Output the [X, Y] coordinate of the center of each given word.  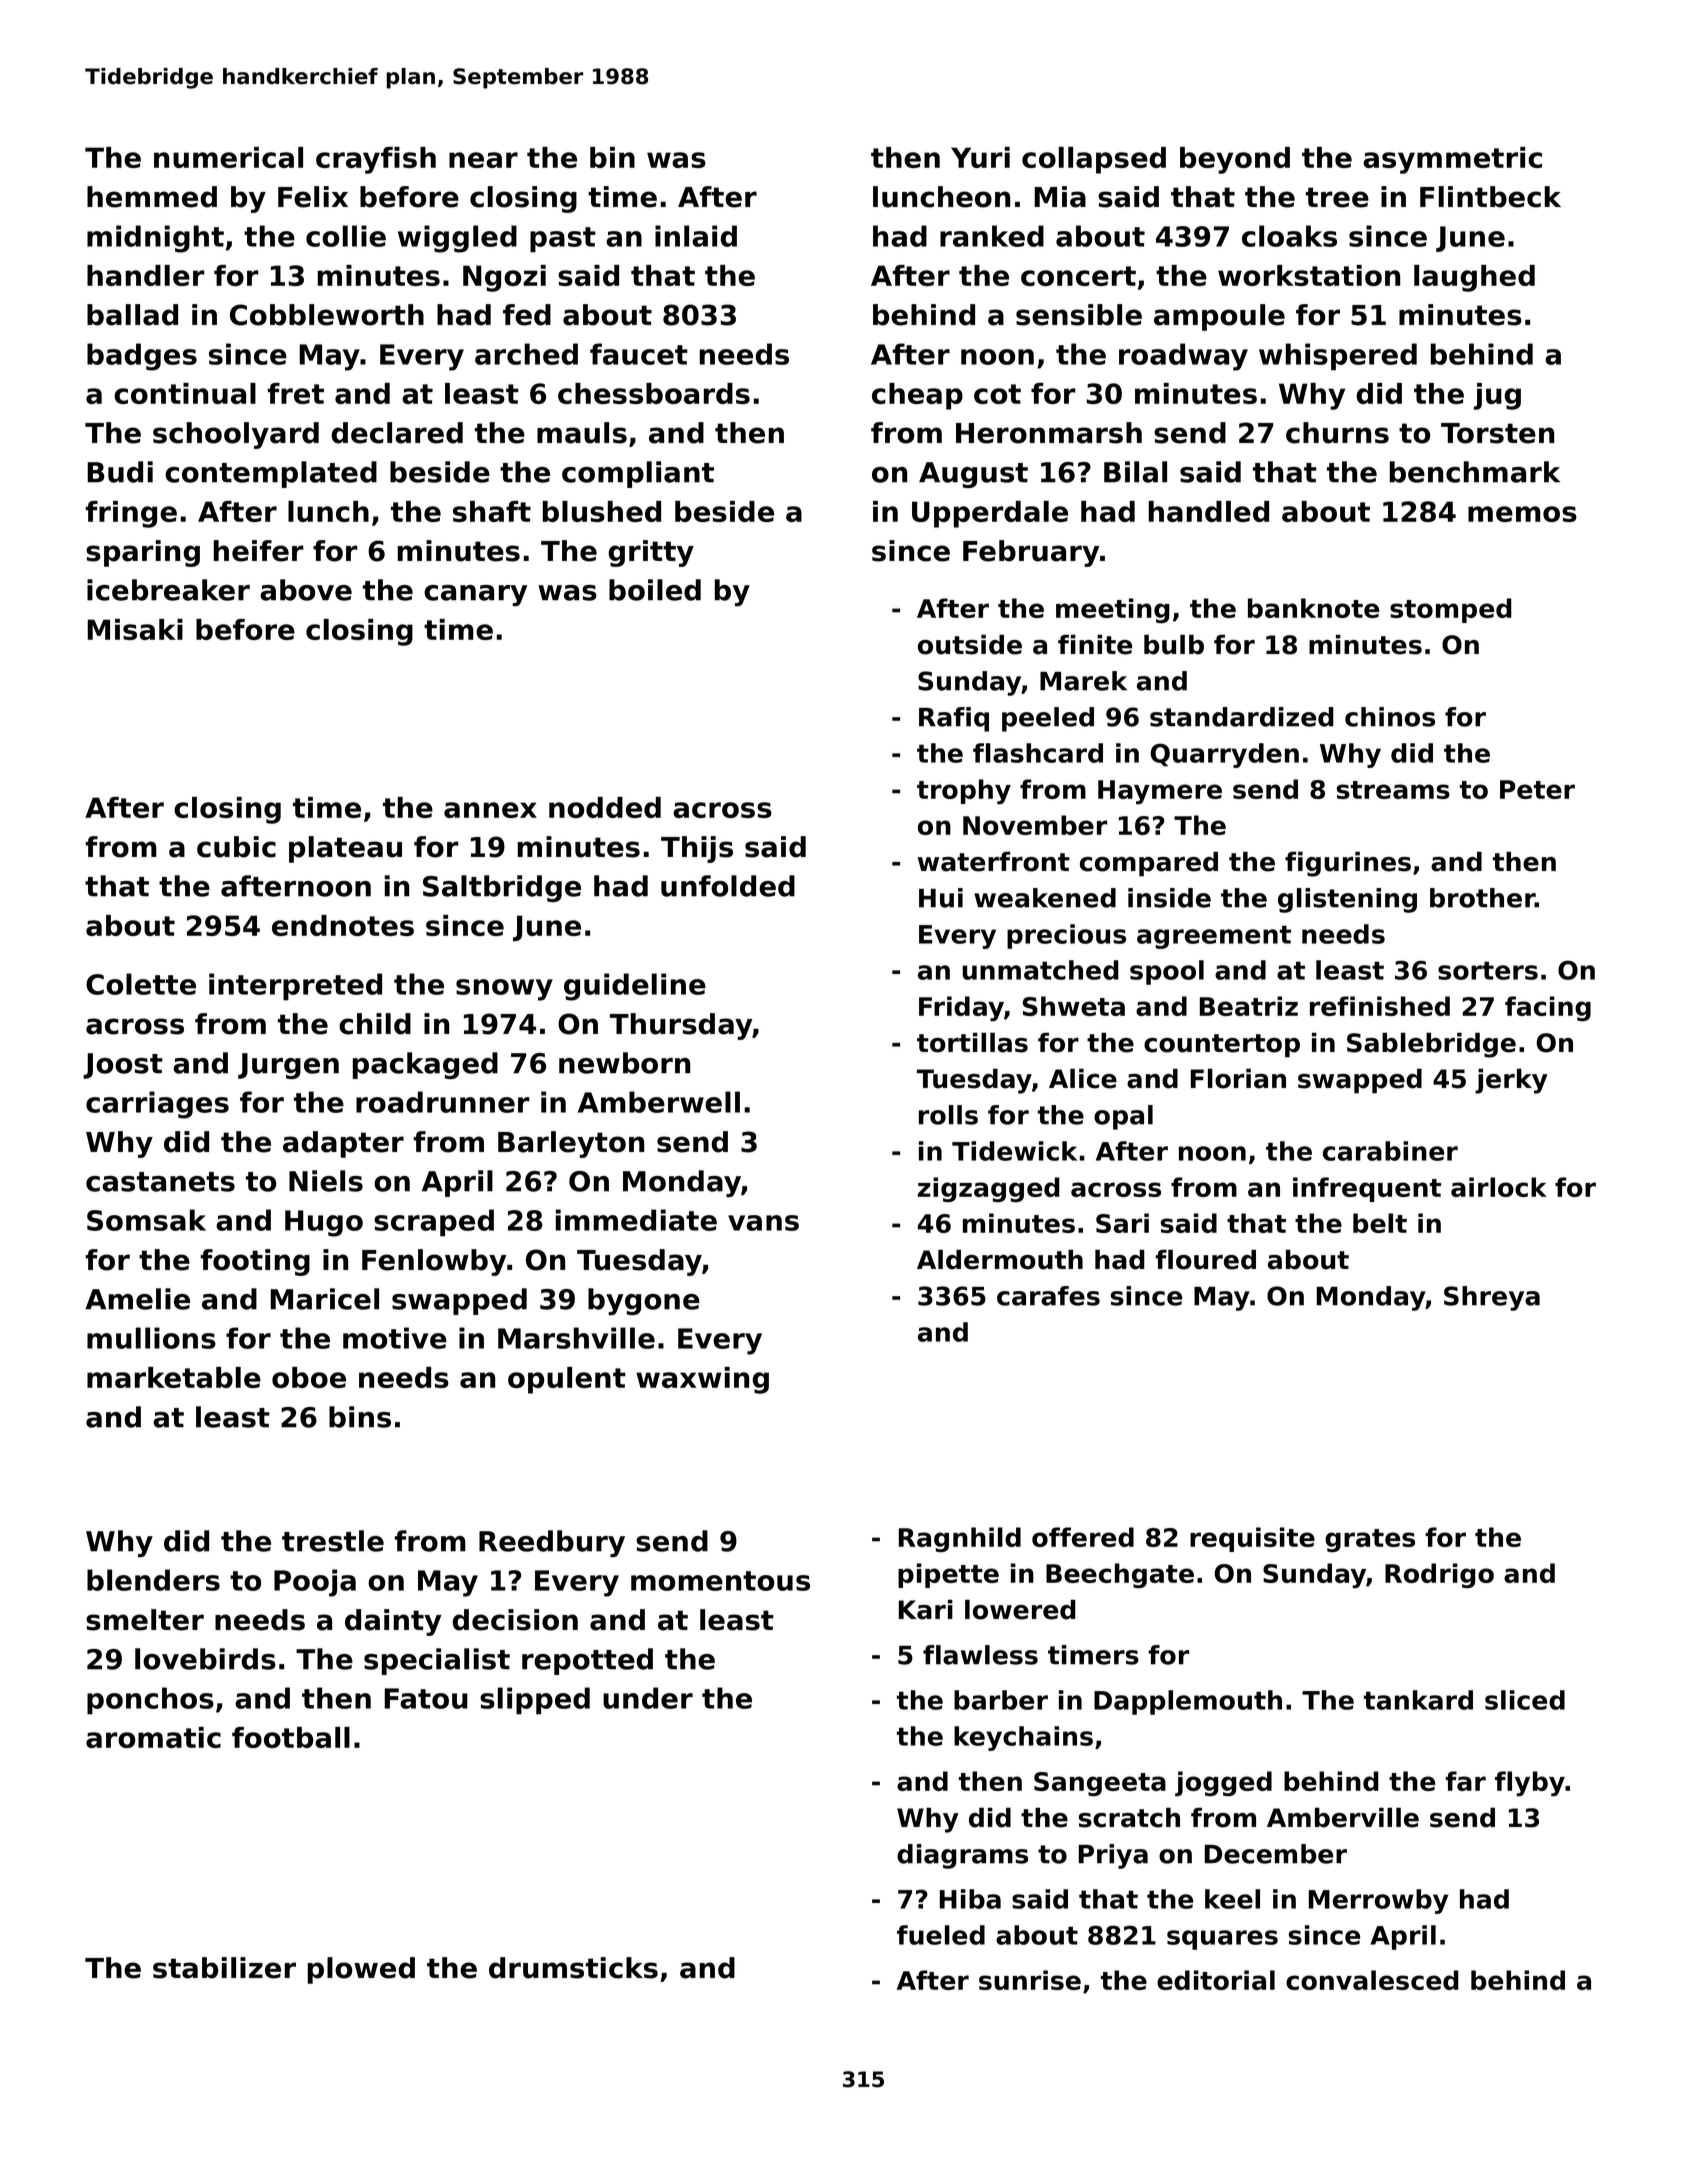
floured [1205, 1260]
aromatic [153, 1737]
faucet [639, 354]
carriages [157, 1105]
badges [142, 357]
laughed [1474, 278]
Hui [941, 898]
